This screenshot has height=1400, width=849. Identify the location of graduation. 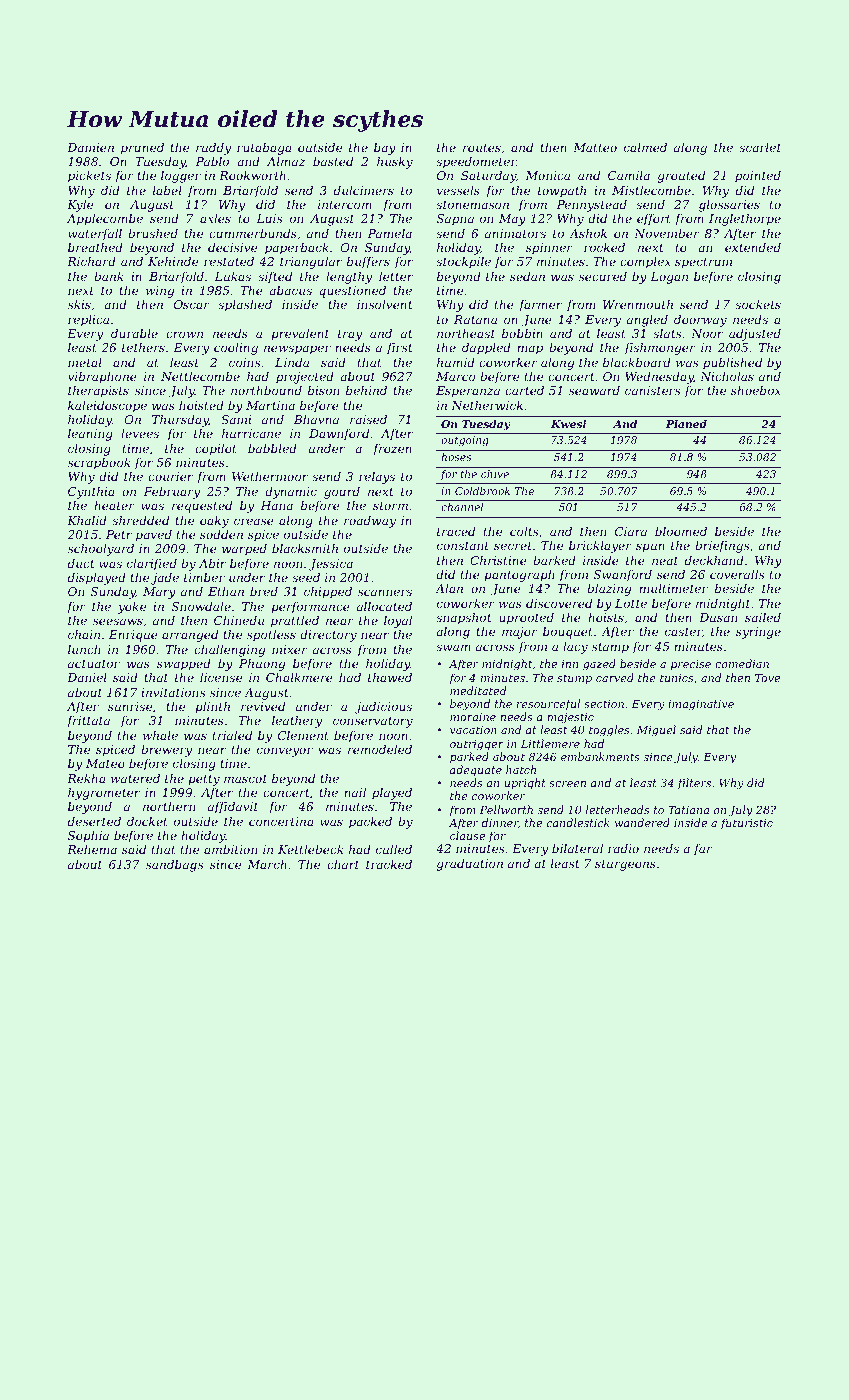
(470, 865).
